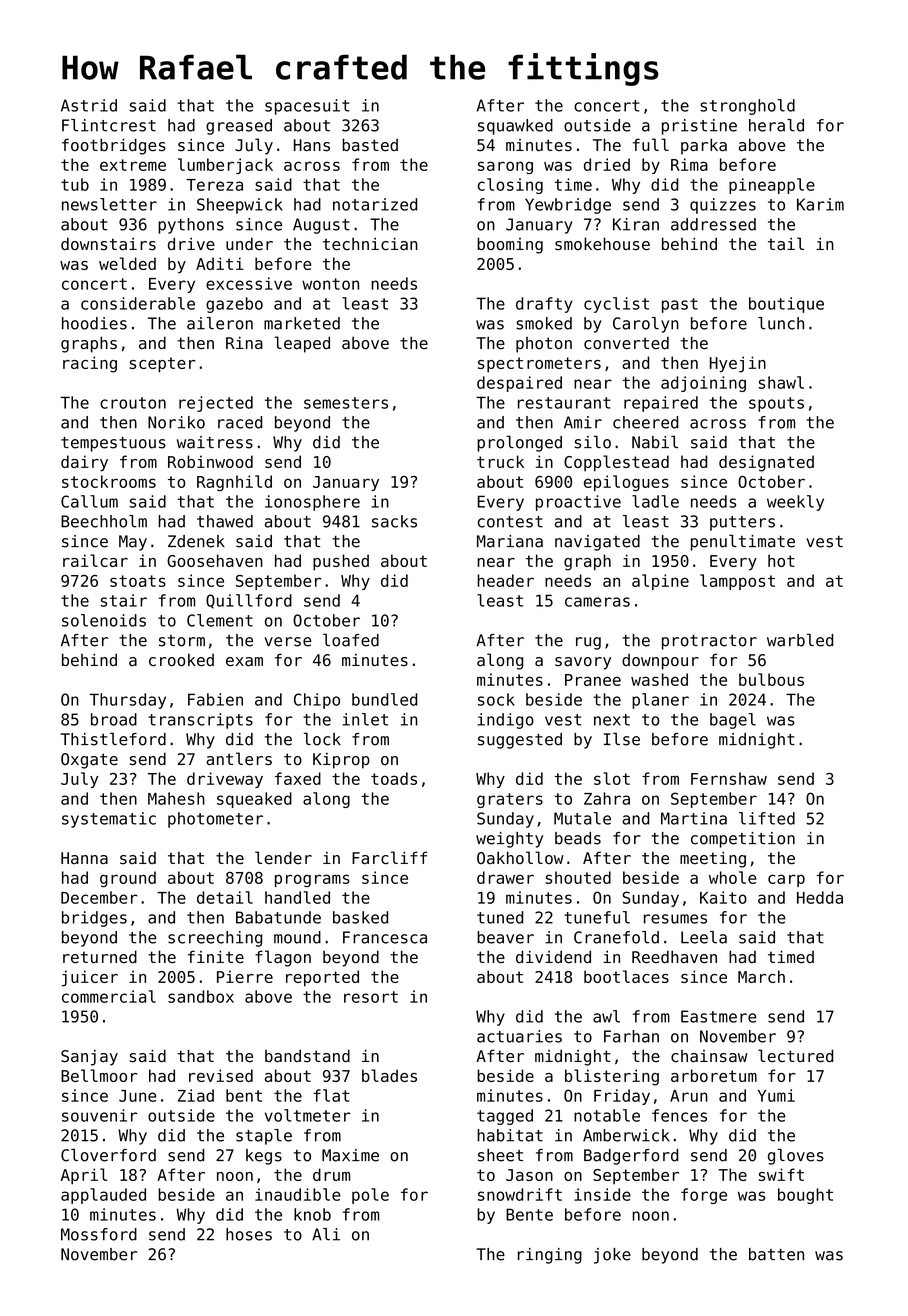  Describe the element at coordinates (133, 403) in the screenshot. I see `crouton` at that location.
